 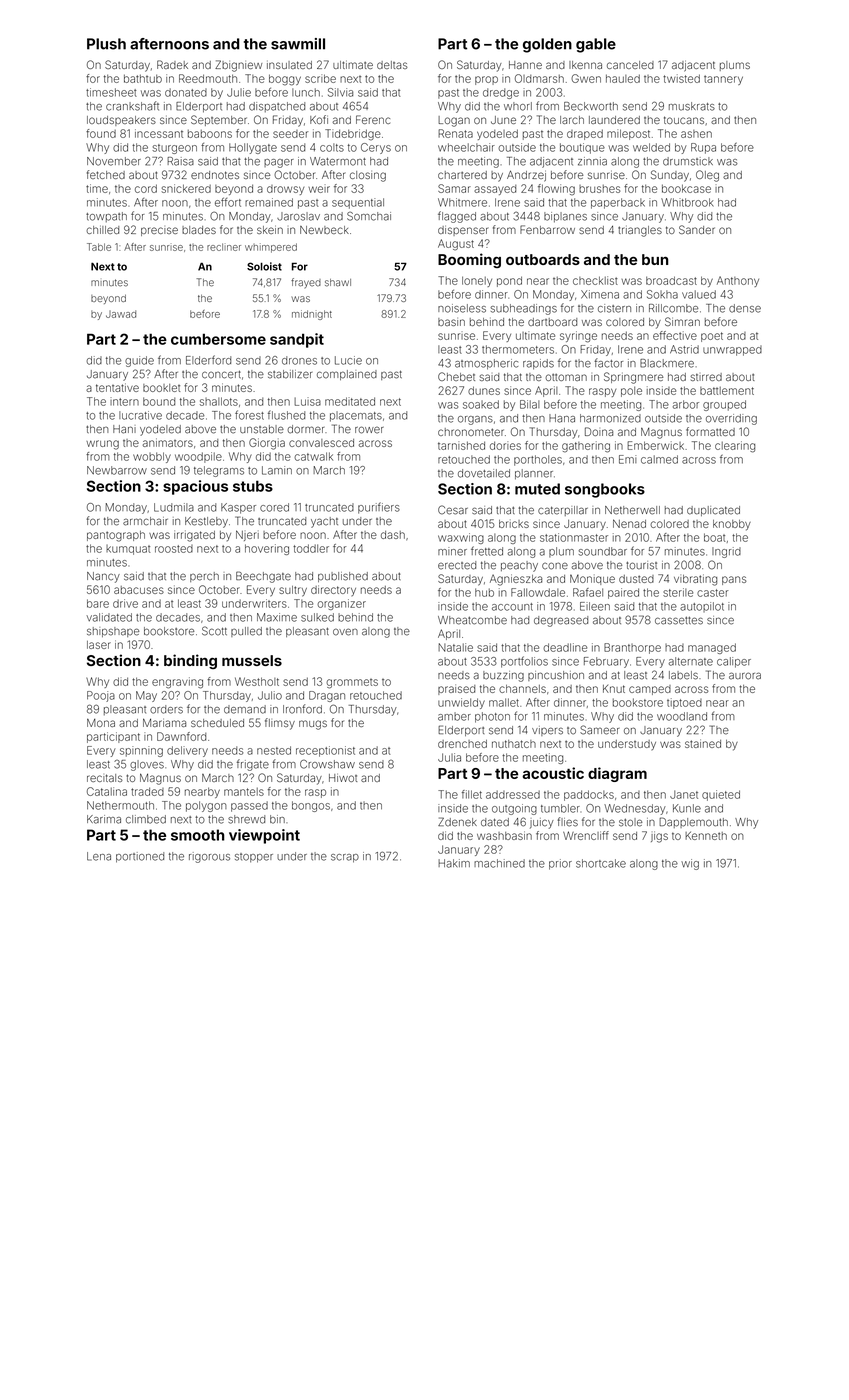 I want to click on rigorous, so click(x=209, y=857).
